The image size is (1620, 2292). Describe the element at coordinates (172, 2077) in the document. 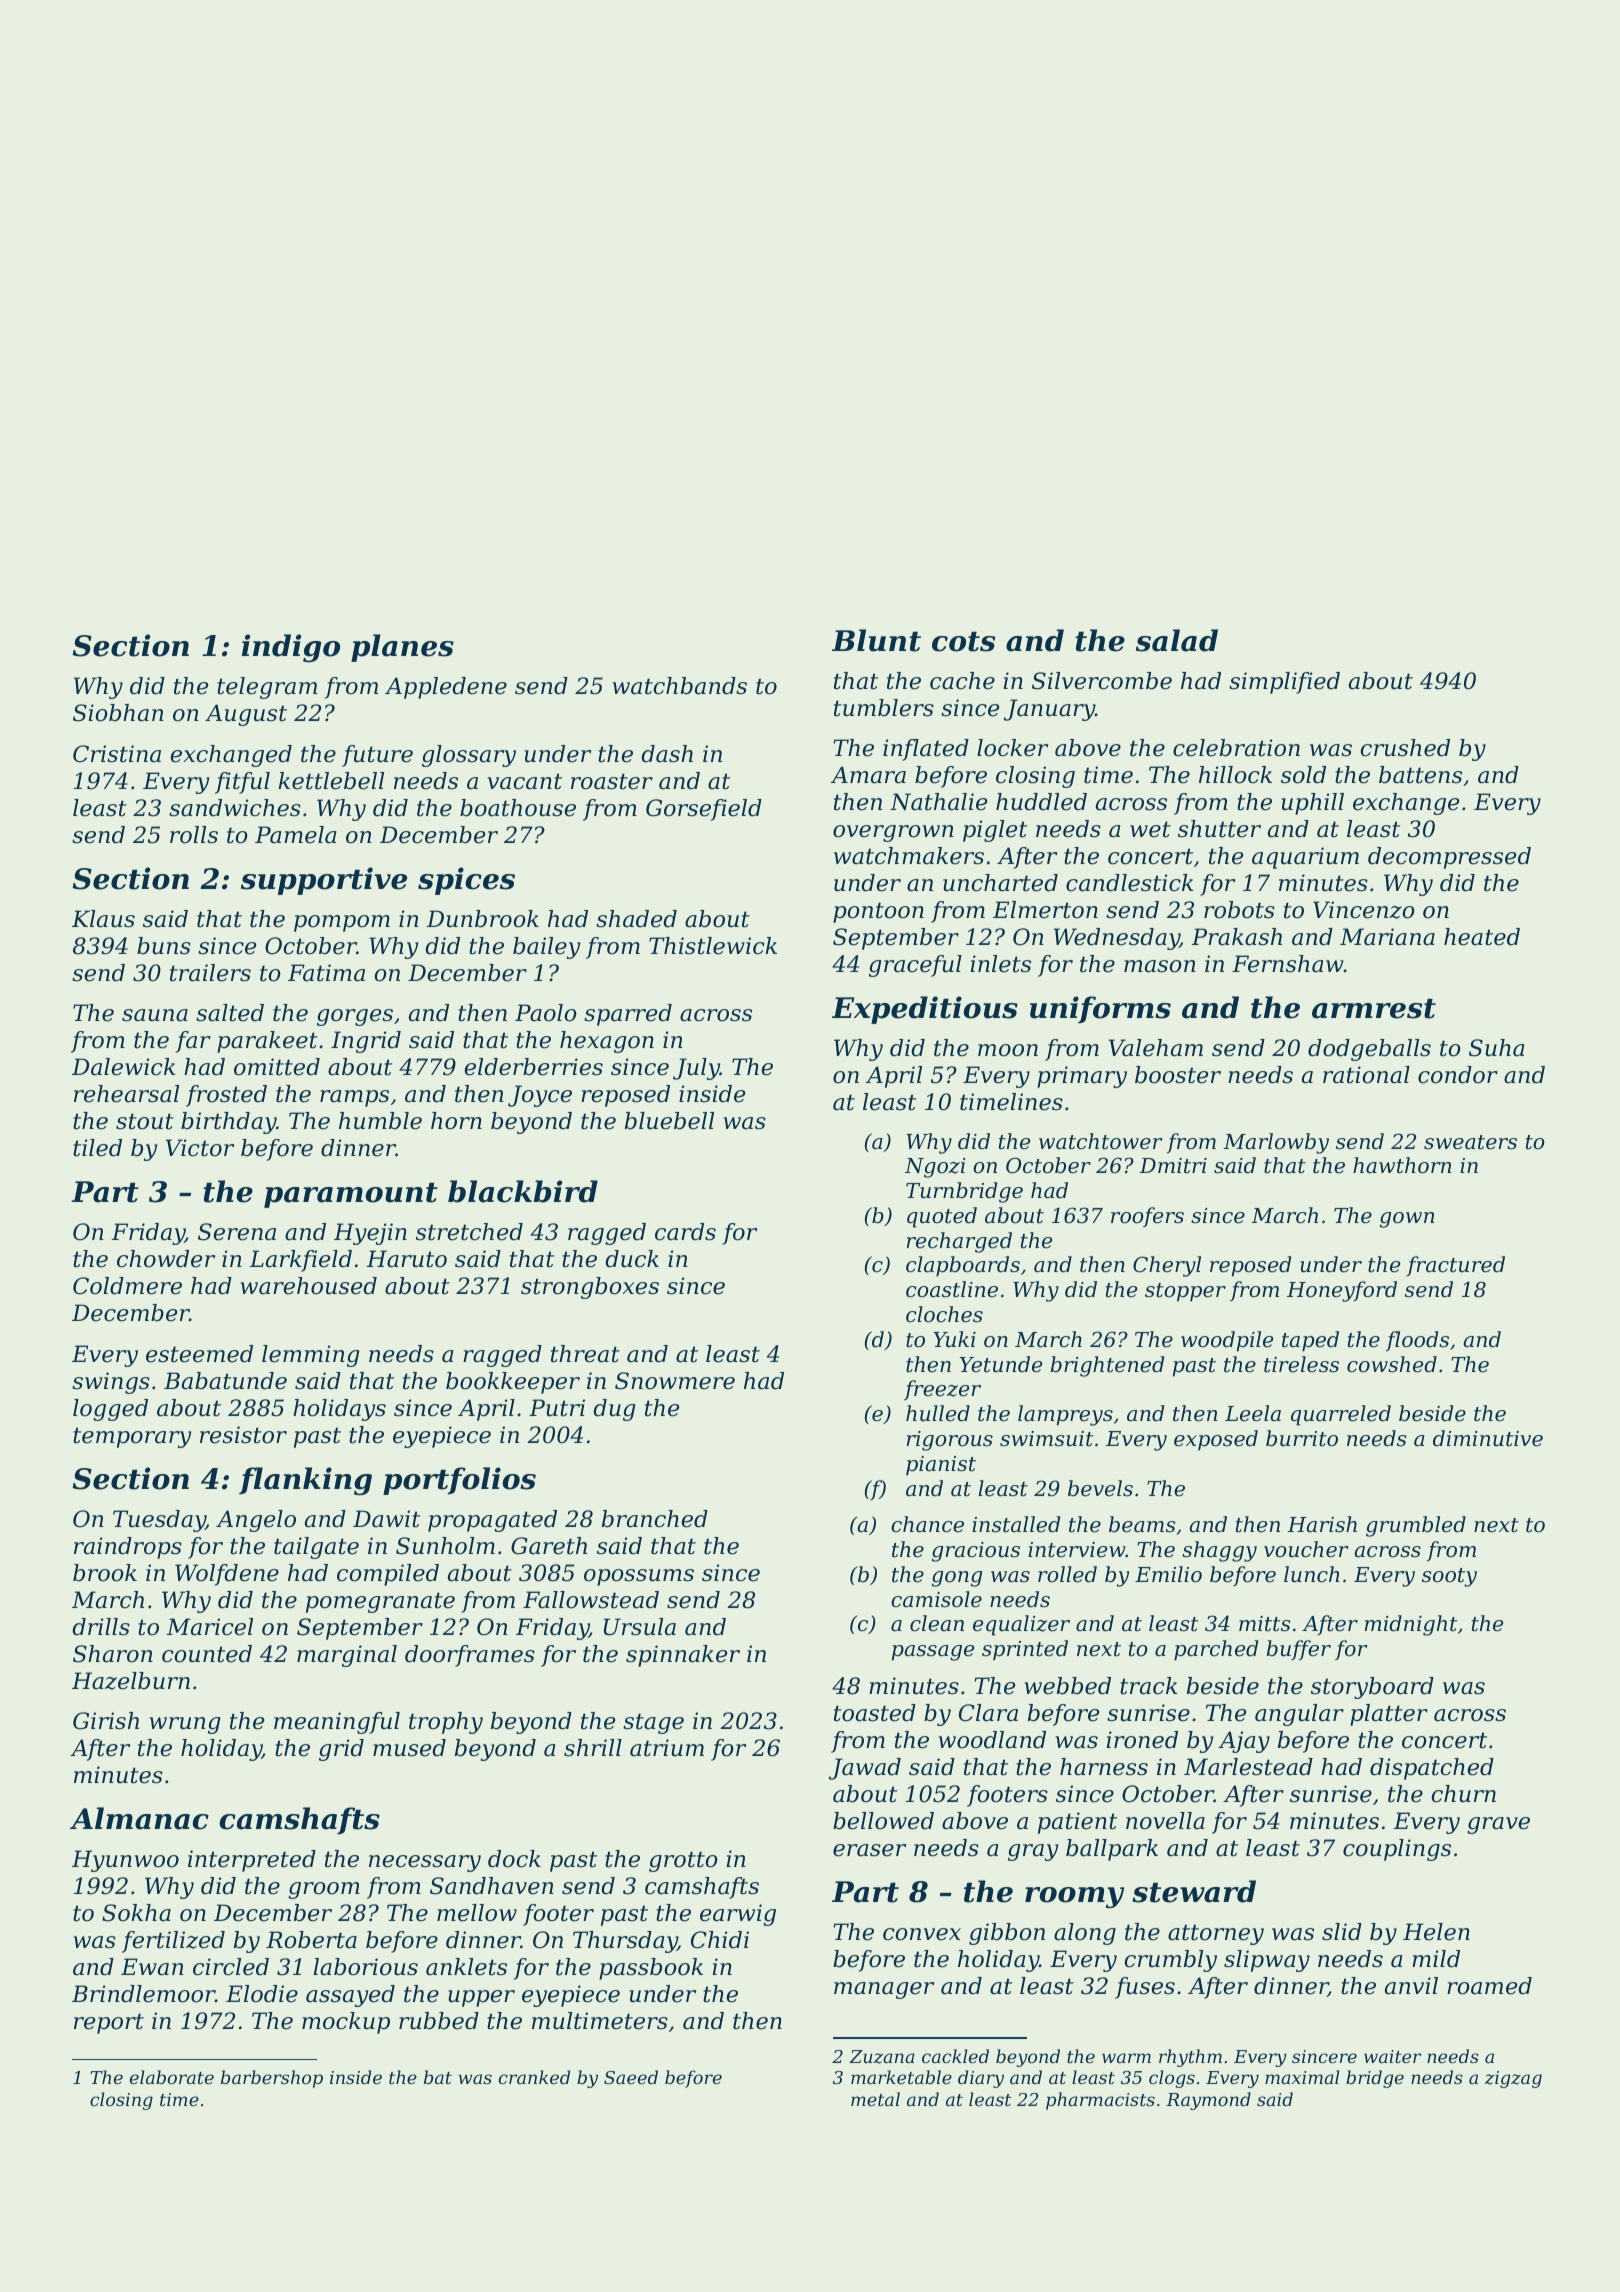

I see `elaborate` at that location.
